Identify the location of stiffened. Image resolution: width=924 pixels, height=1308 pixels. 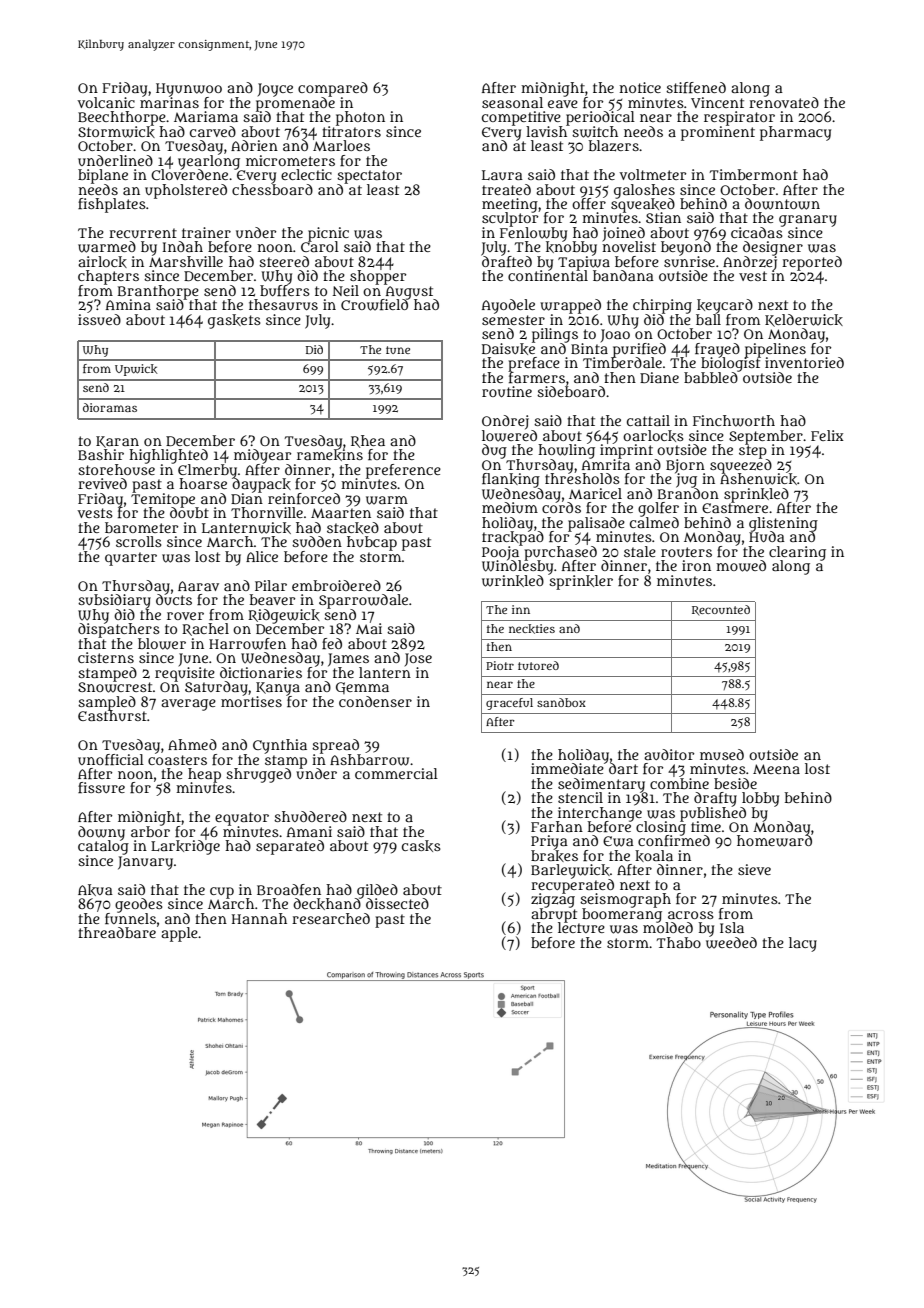
(696, 87).
